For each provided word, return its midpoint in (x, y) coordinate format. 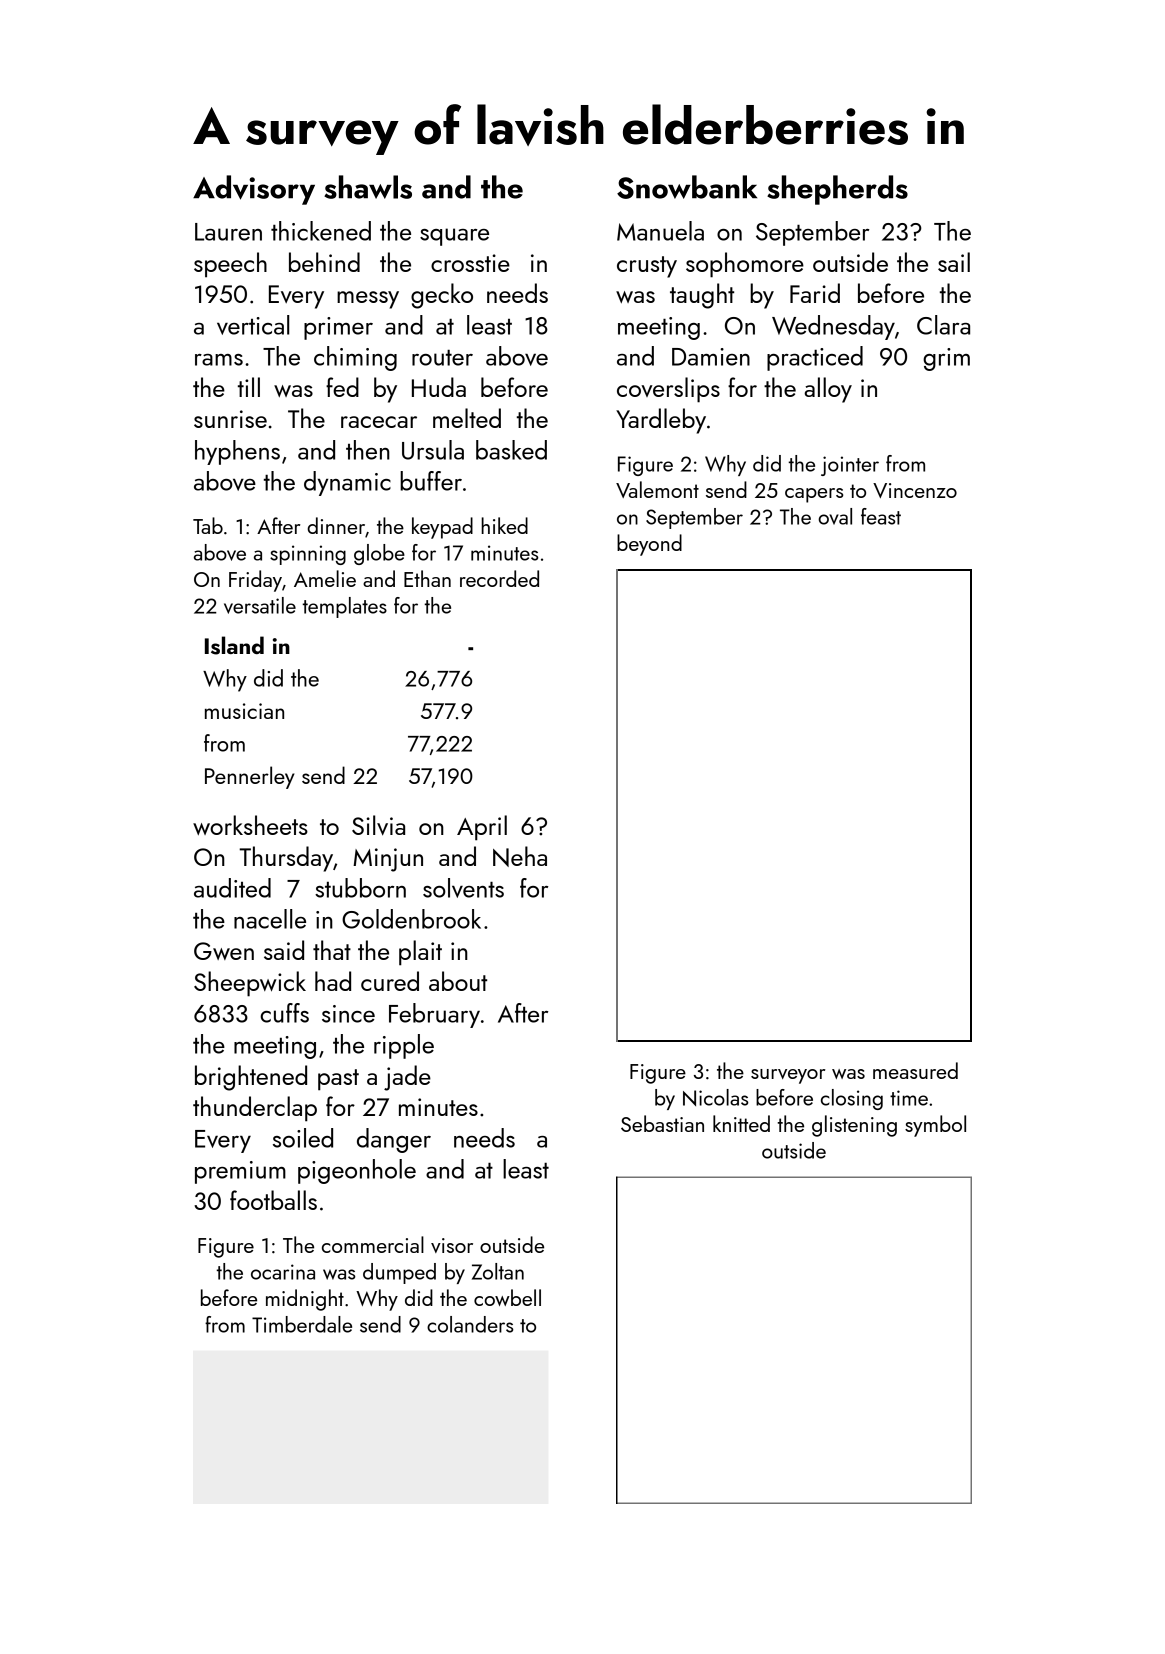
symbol (935, 1126)
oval (835, 516)
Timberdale (302, 1324)
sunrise (230, 419)
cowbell (507, 1297)
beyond (649, 545)
